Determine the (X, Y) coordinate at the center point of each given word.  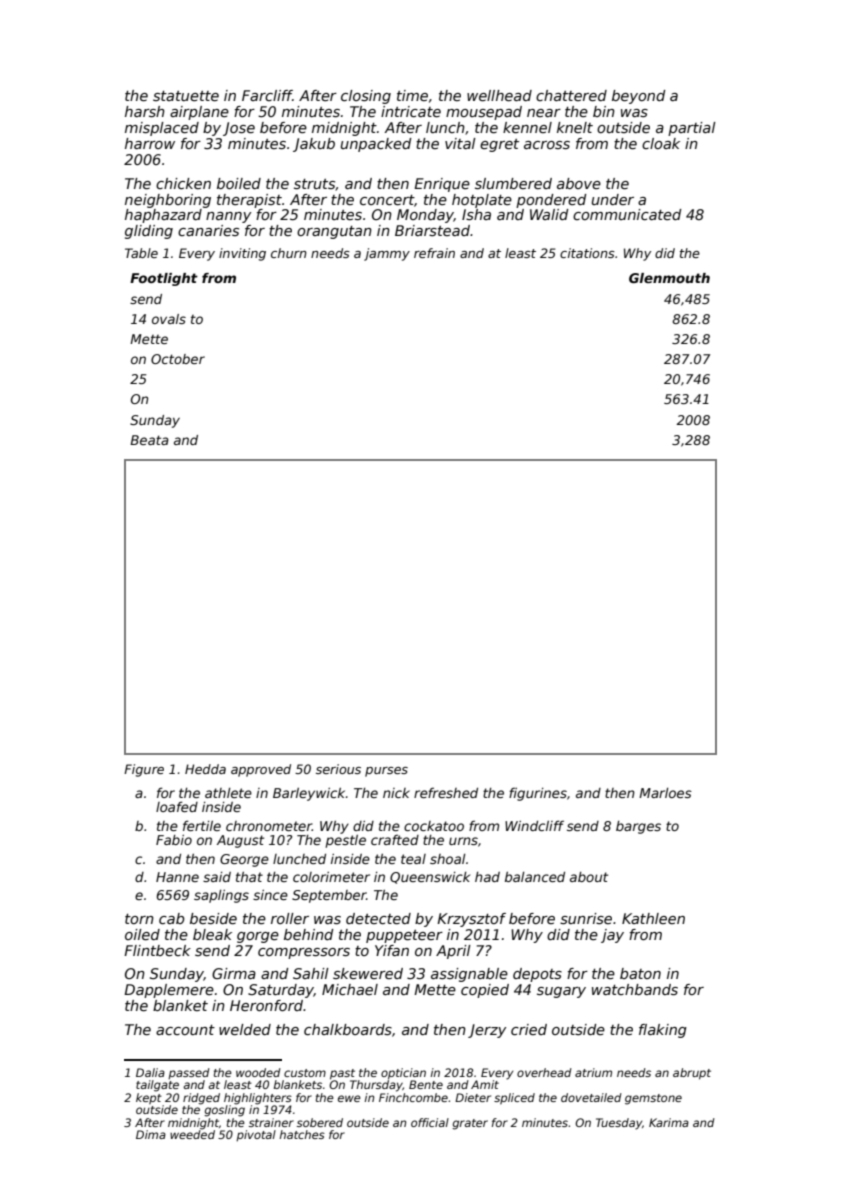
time (412, 95)
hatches (302, 1134)
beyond (638, 97)
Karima (669, 1122)
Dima (151, 1134)
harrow (150, 143)
